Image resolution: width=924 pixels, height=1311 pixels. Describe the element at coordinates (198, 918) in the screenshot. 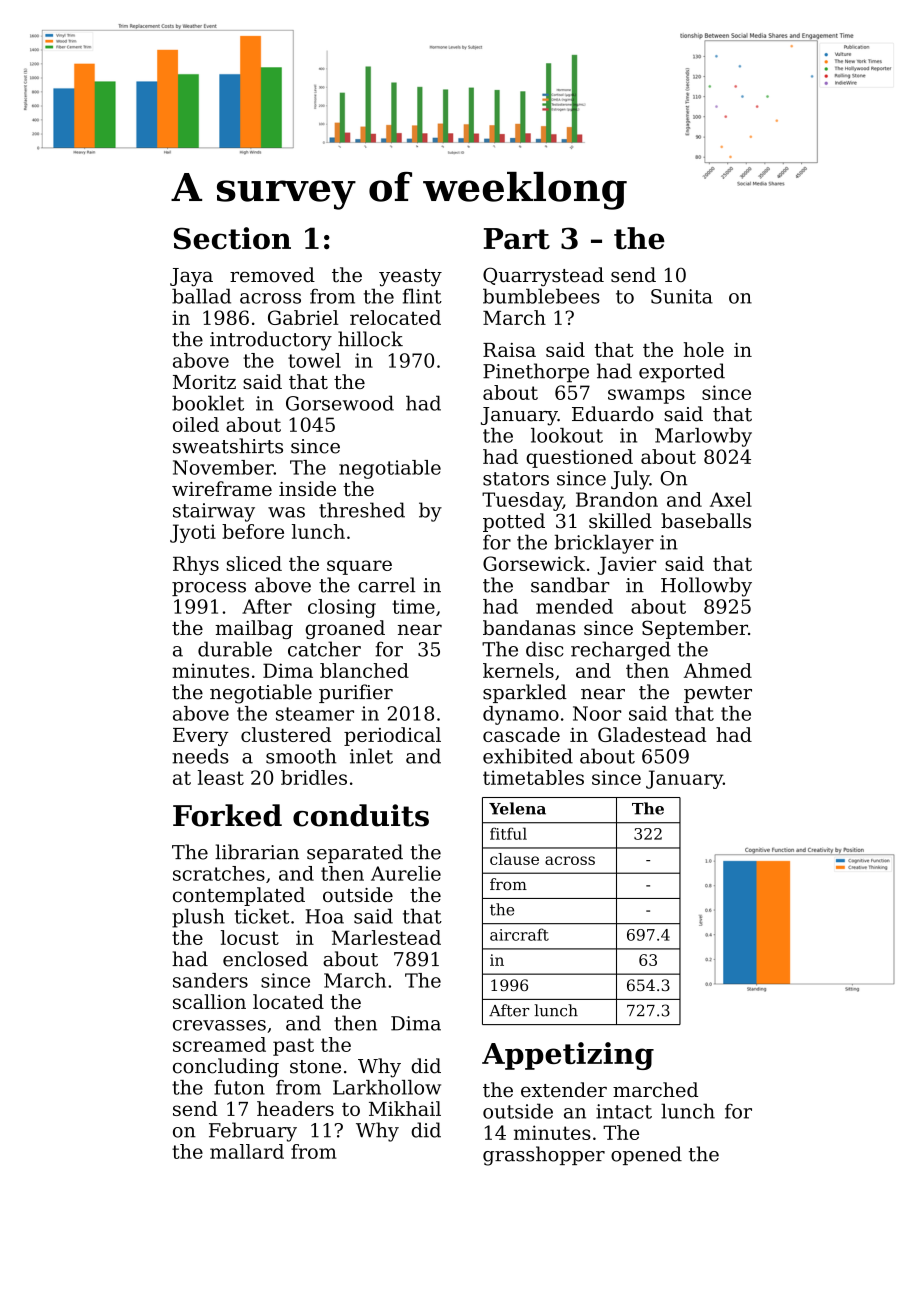

I see `plush` at that location.
